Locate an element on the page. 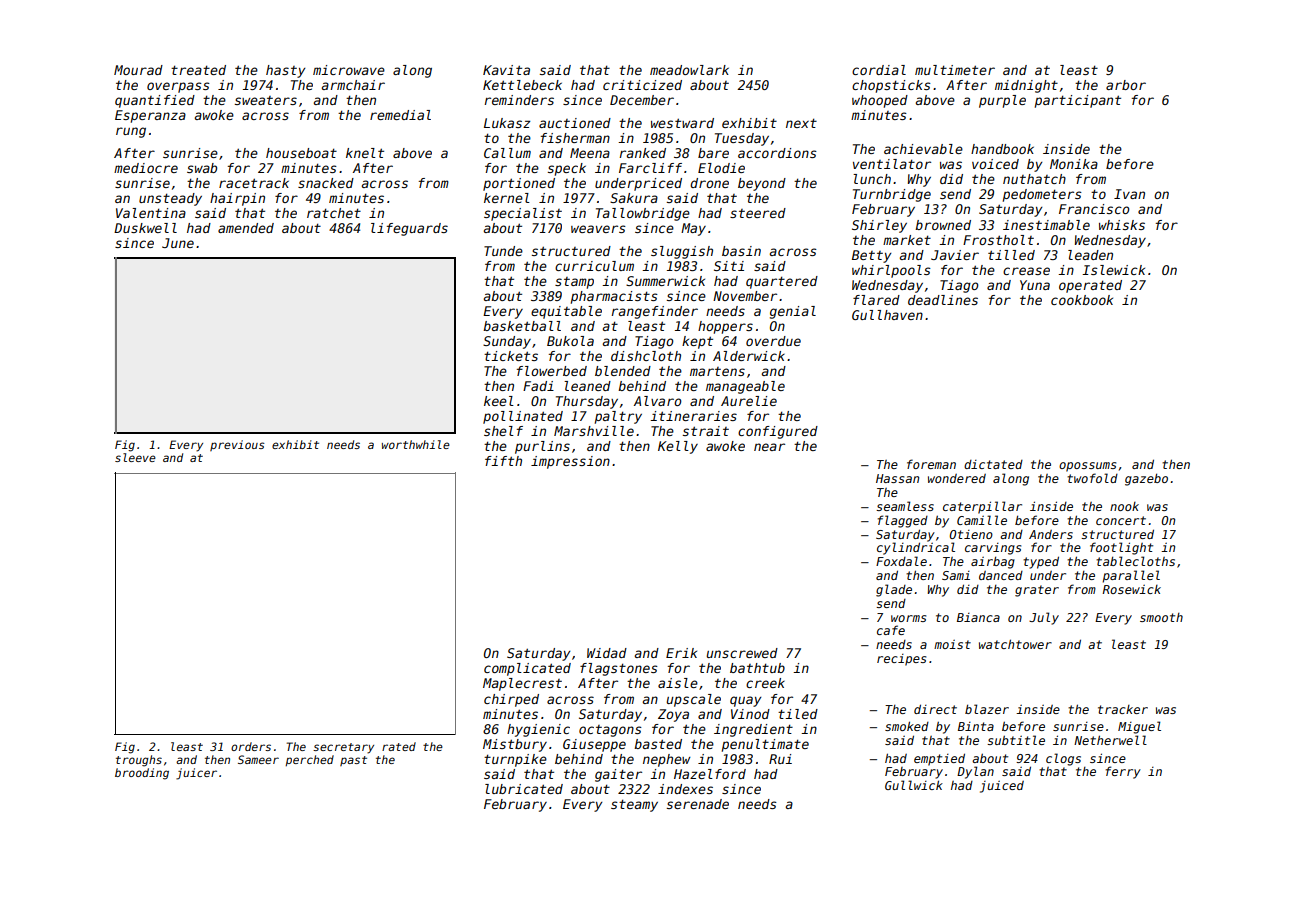 This image has width=1308, height=924. meadowlark is located at coordinates (689, 70).
